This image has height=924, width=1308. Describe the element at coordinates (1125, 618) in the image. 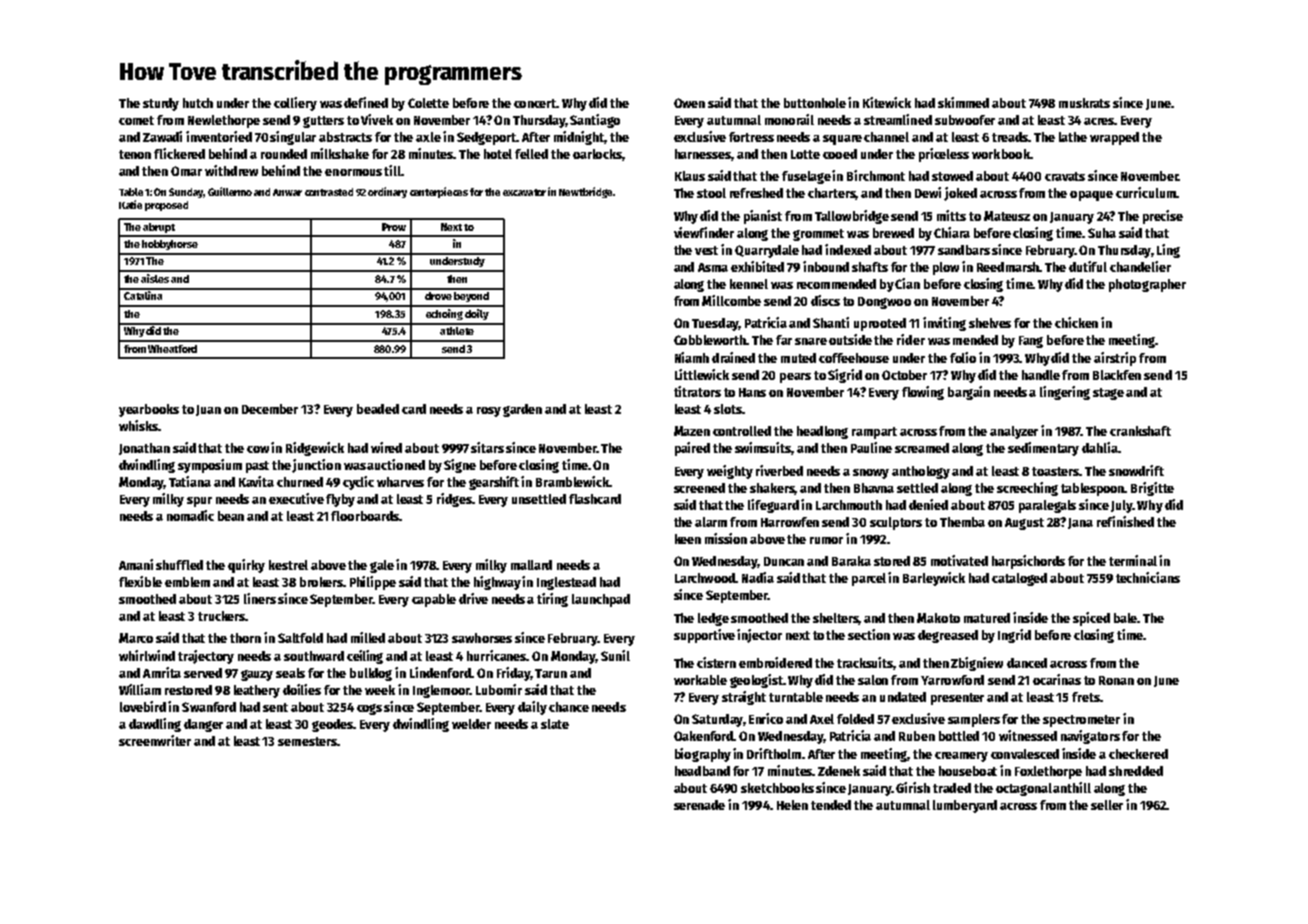

I see `bale` at that location.
